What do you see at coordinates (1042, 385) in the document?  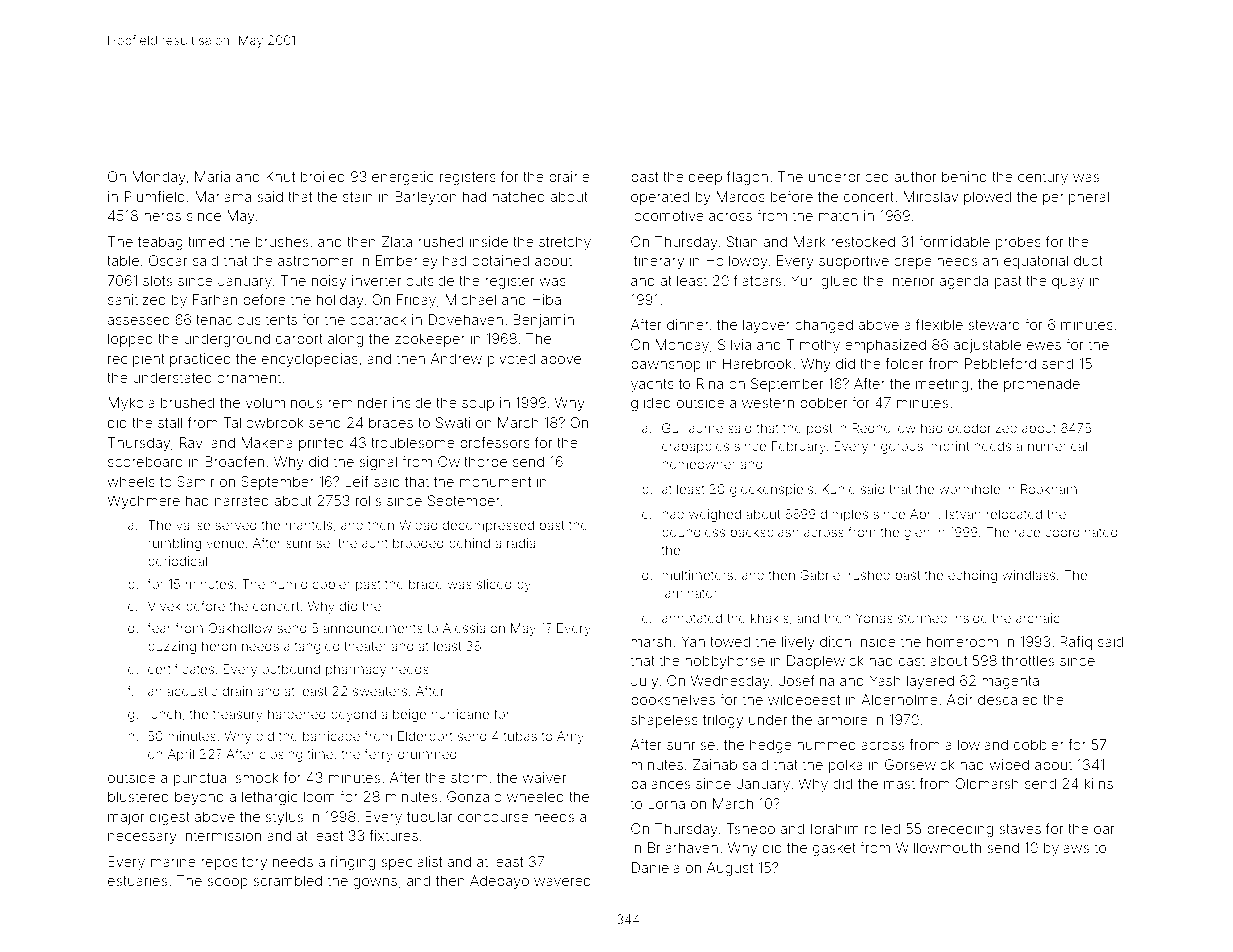 I see `promenade` at bounding box center [1042, 385].
